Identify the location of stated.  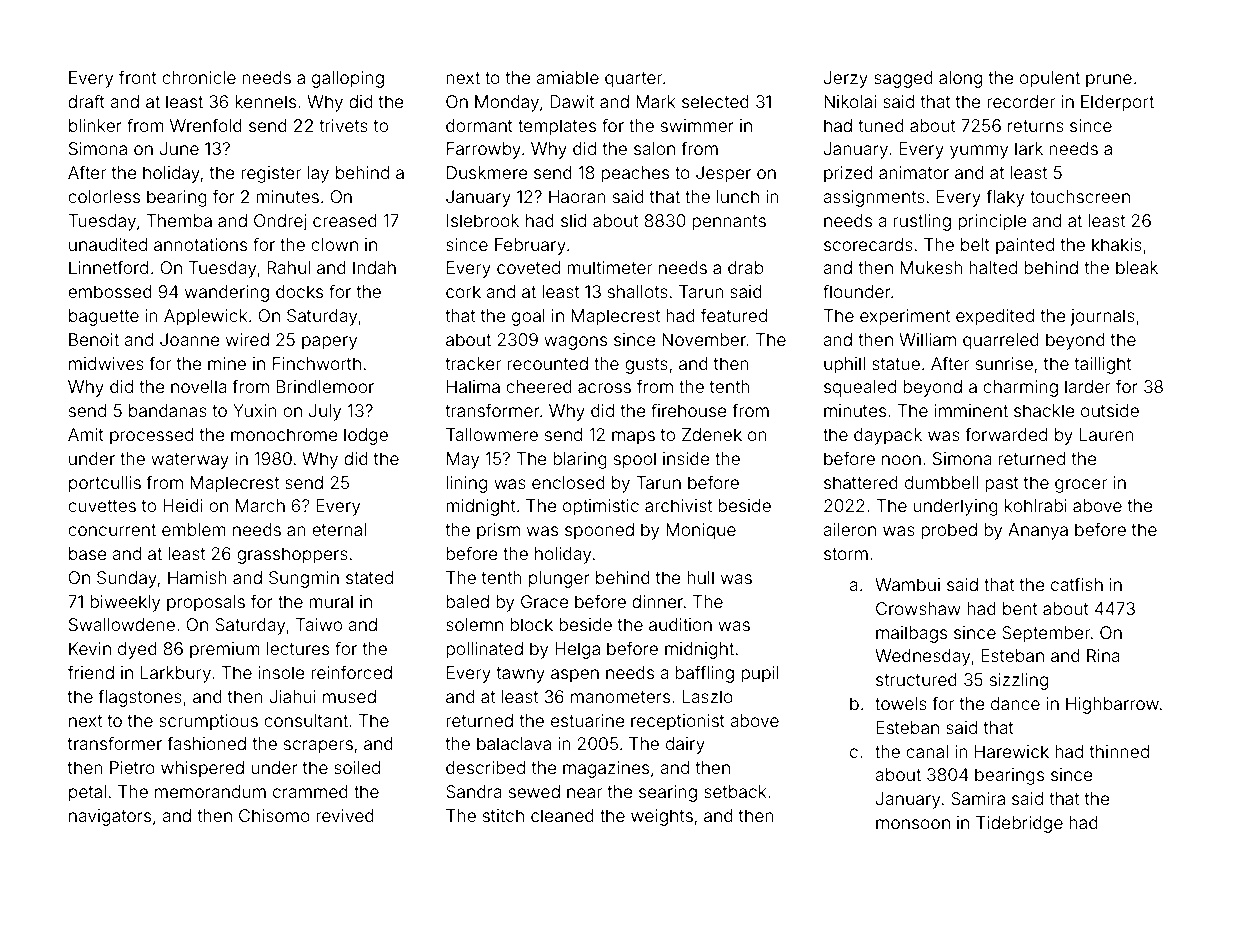
(369, 577).
